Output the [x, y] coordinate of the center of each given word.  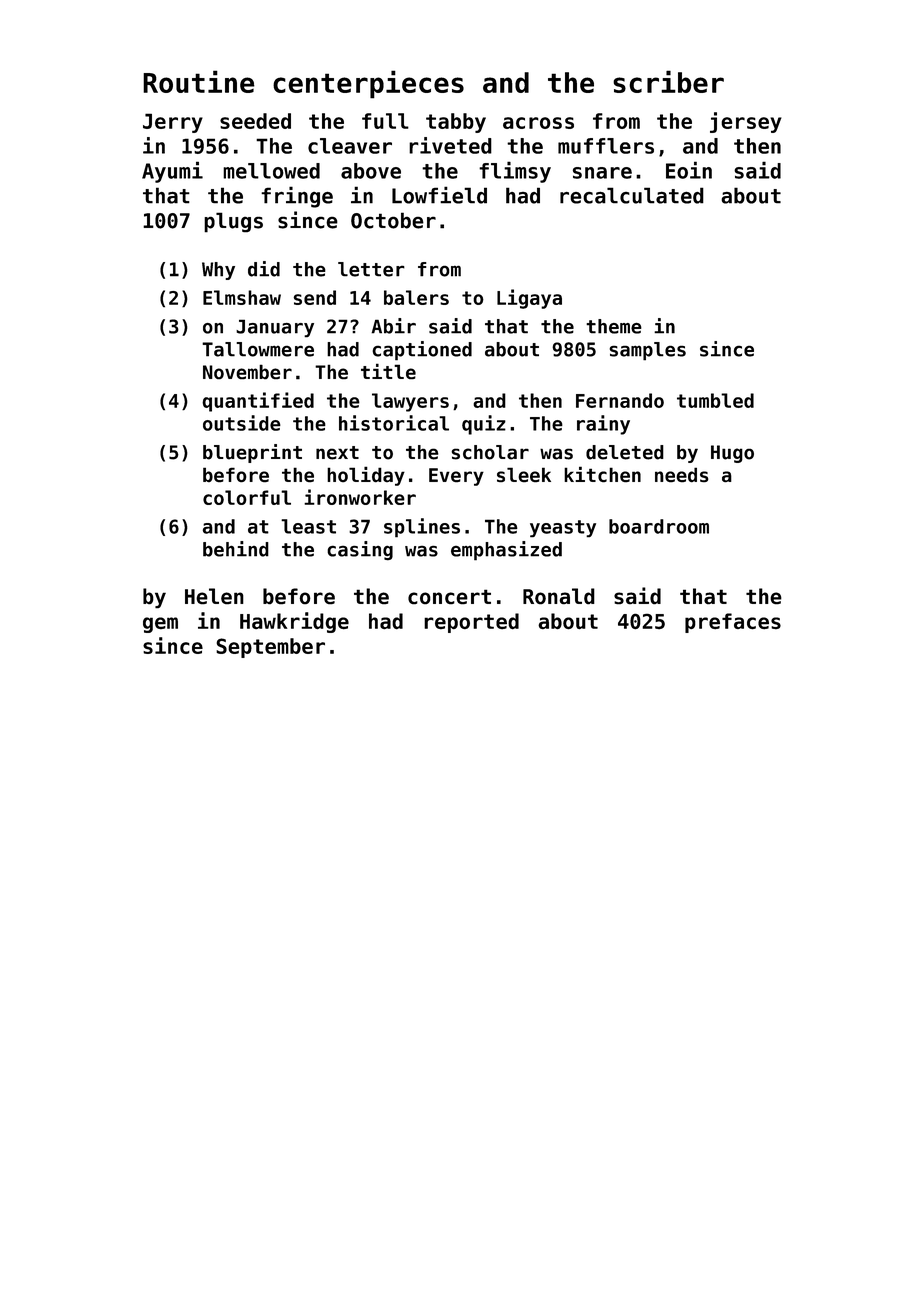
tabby [456, 123]
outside [242, 423]
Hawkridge [294, 622]
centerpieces [368, 84]
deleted [625, 452]
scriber [668, 81]
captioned [422, 351]
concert [449, 597]
